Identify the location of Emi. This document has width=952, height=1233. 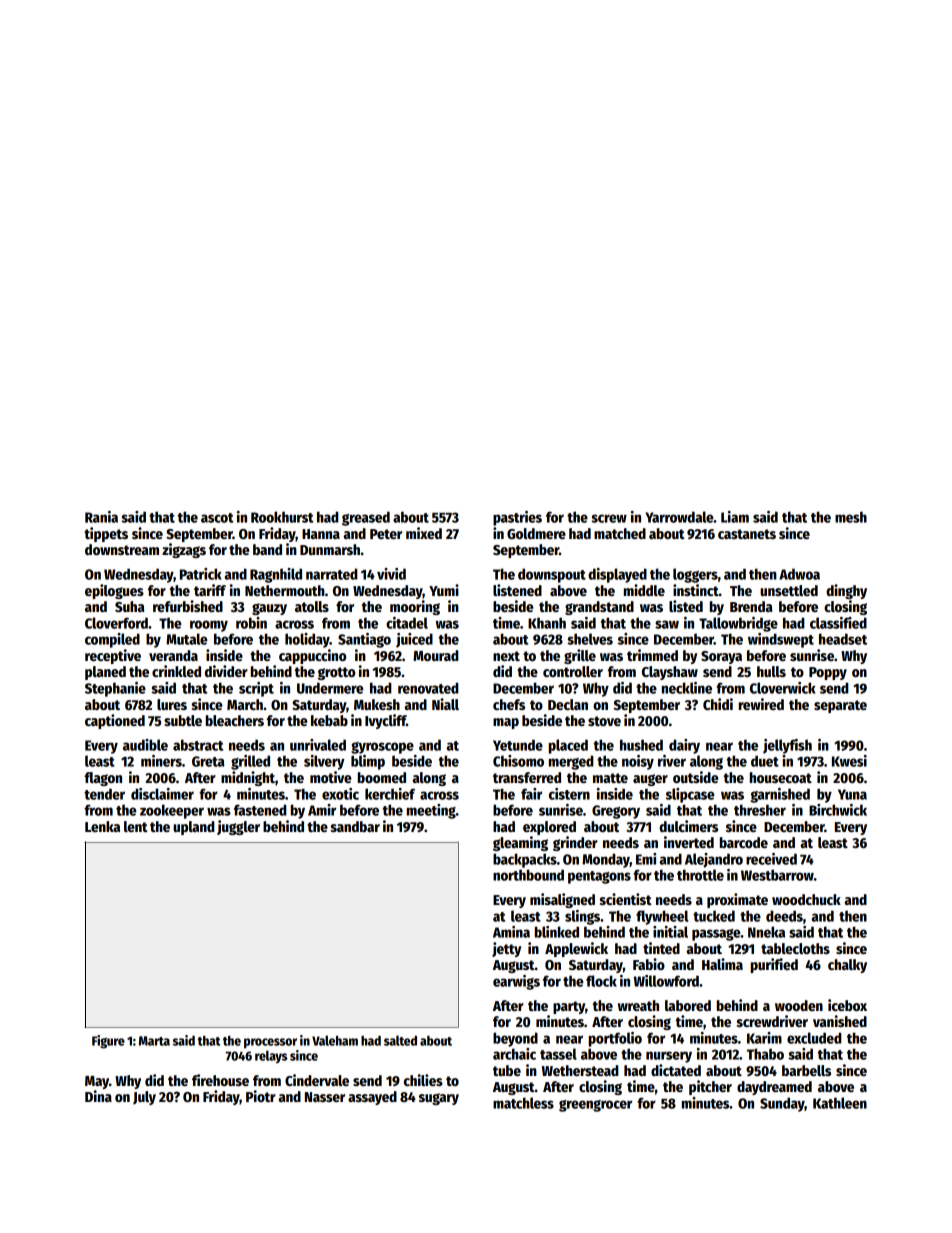
(646, 859).
